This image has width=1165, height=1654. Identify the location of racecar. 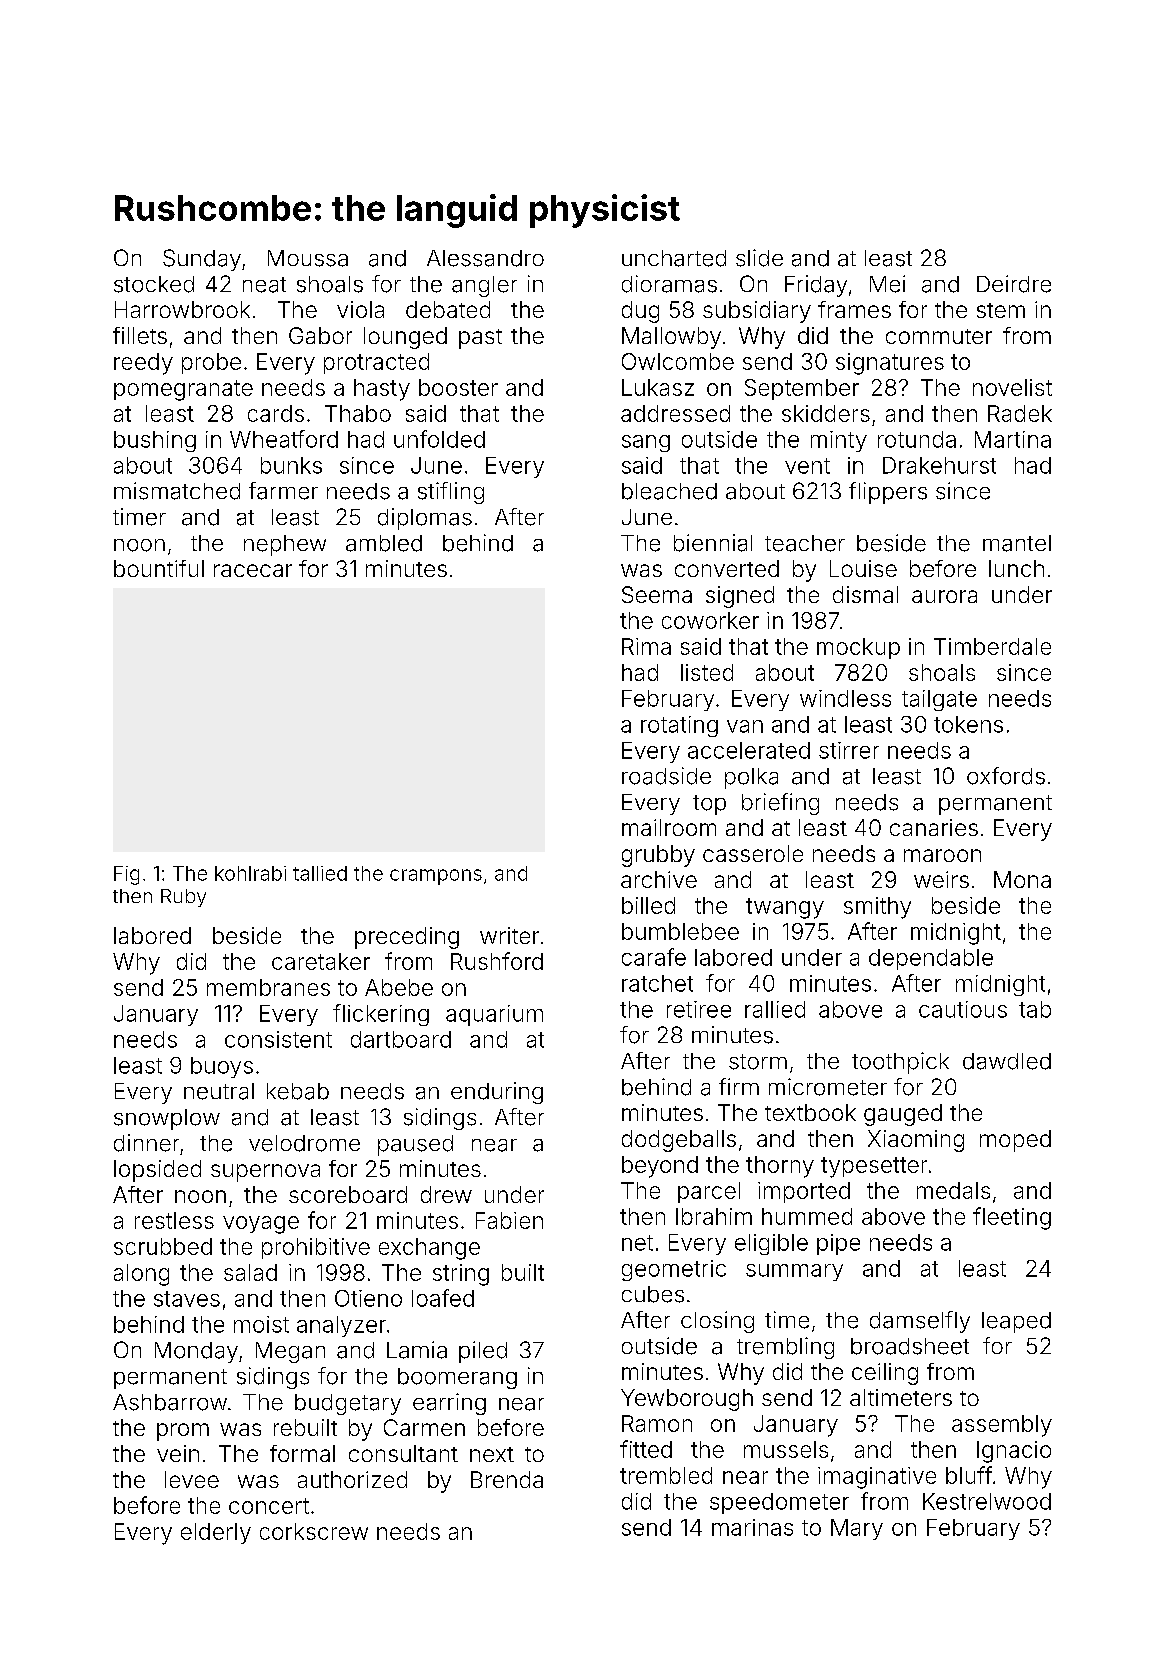
(253, 570).
